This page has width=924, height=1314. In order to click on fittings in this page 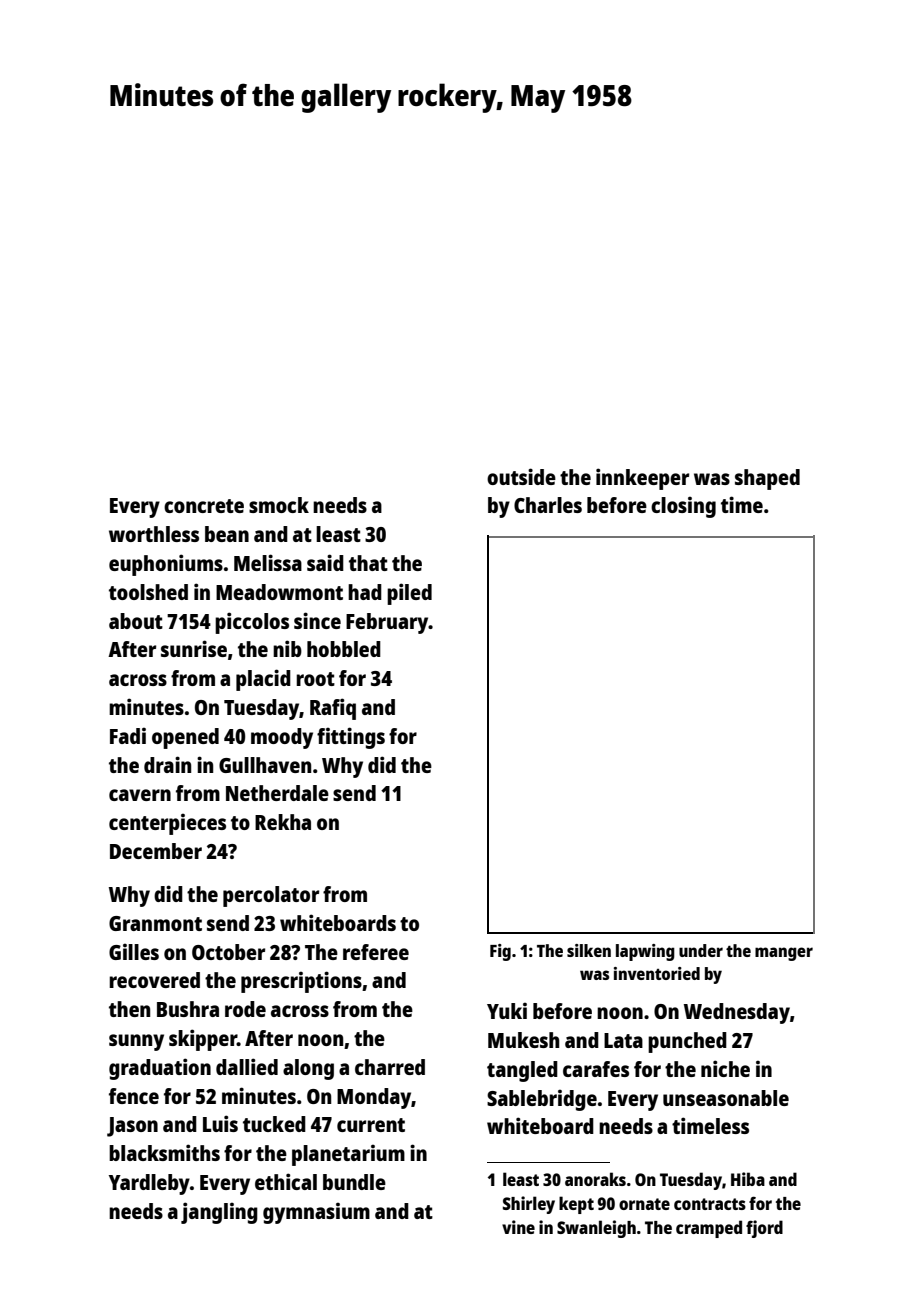, I will do `click(351, 738)`.
